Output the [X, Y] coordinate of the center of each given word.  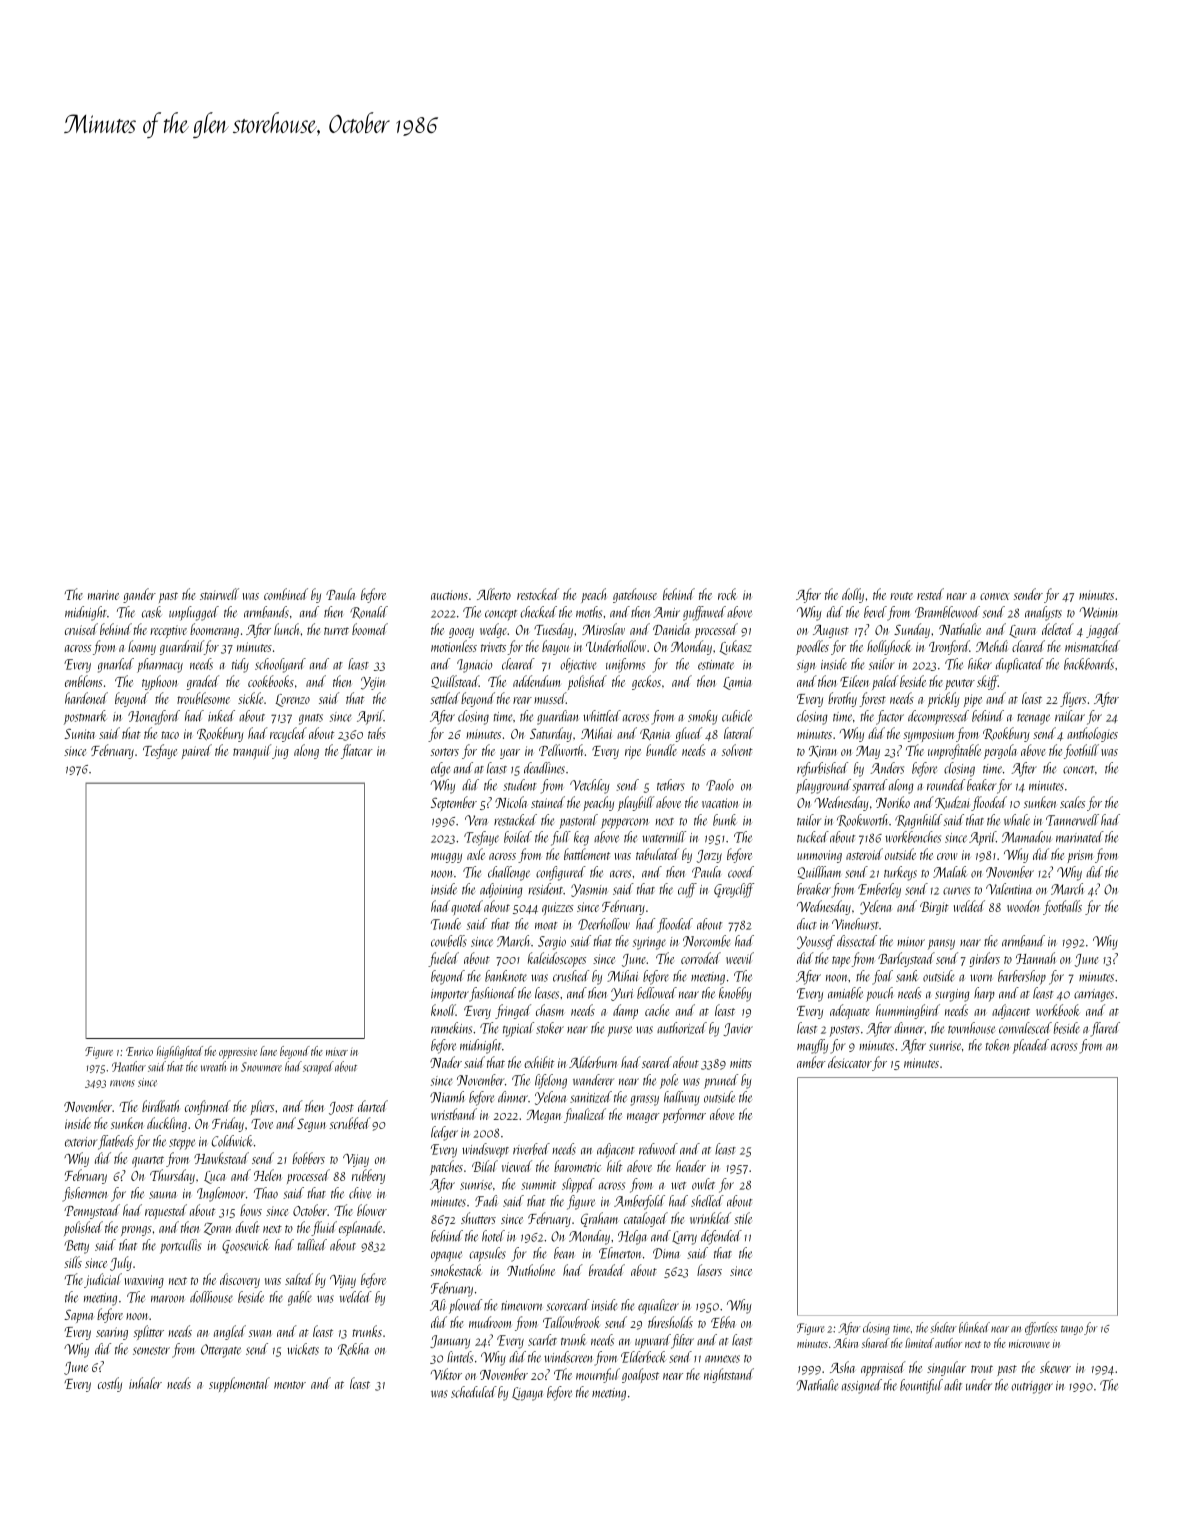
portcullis [180, 1246]
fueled [443, 959]
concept [501, 615]
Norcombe [706, 941]
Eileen [854, 681]
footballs [1062, 907]
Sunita [79, 733]
